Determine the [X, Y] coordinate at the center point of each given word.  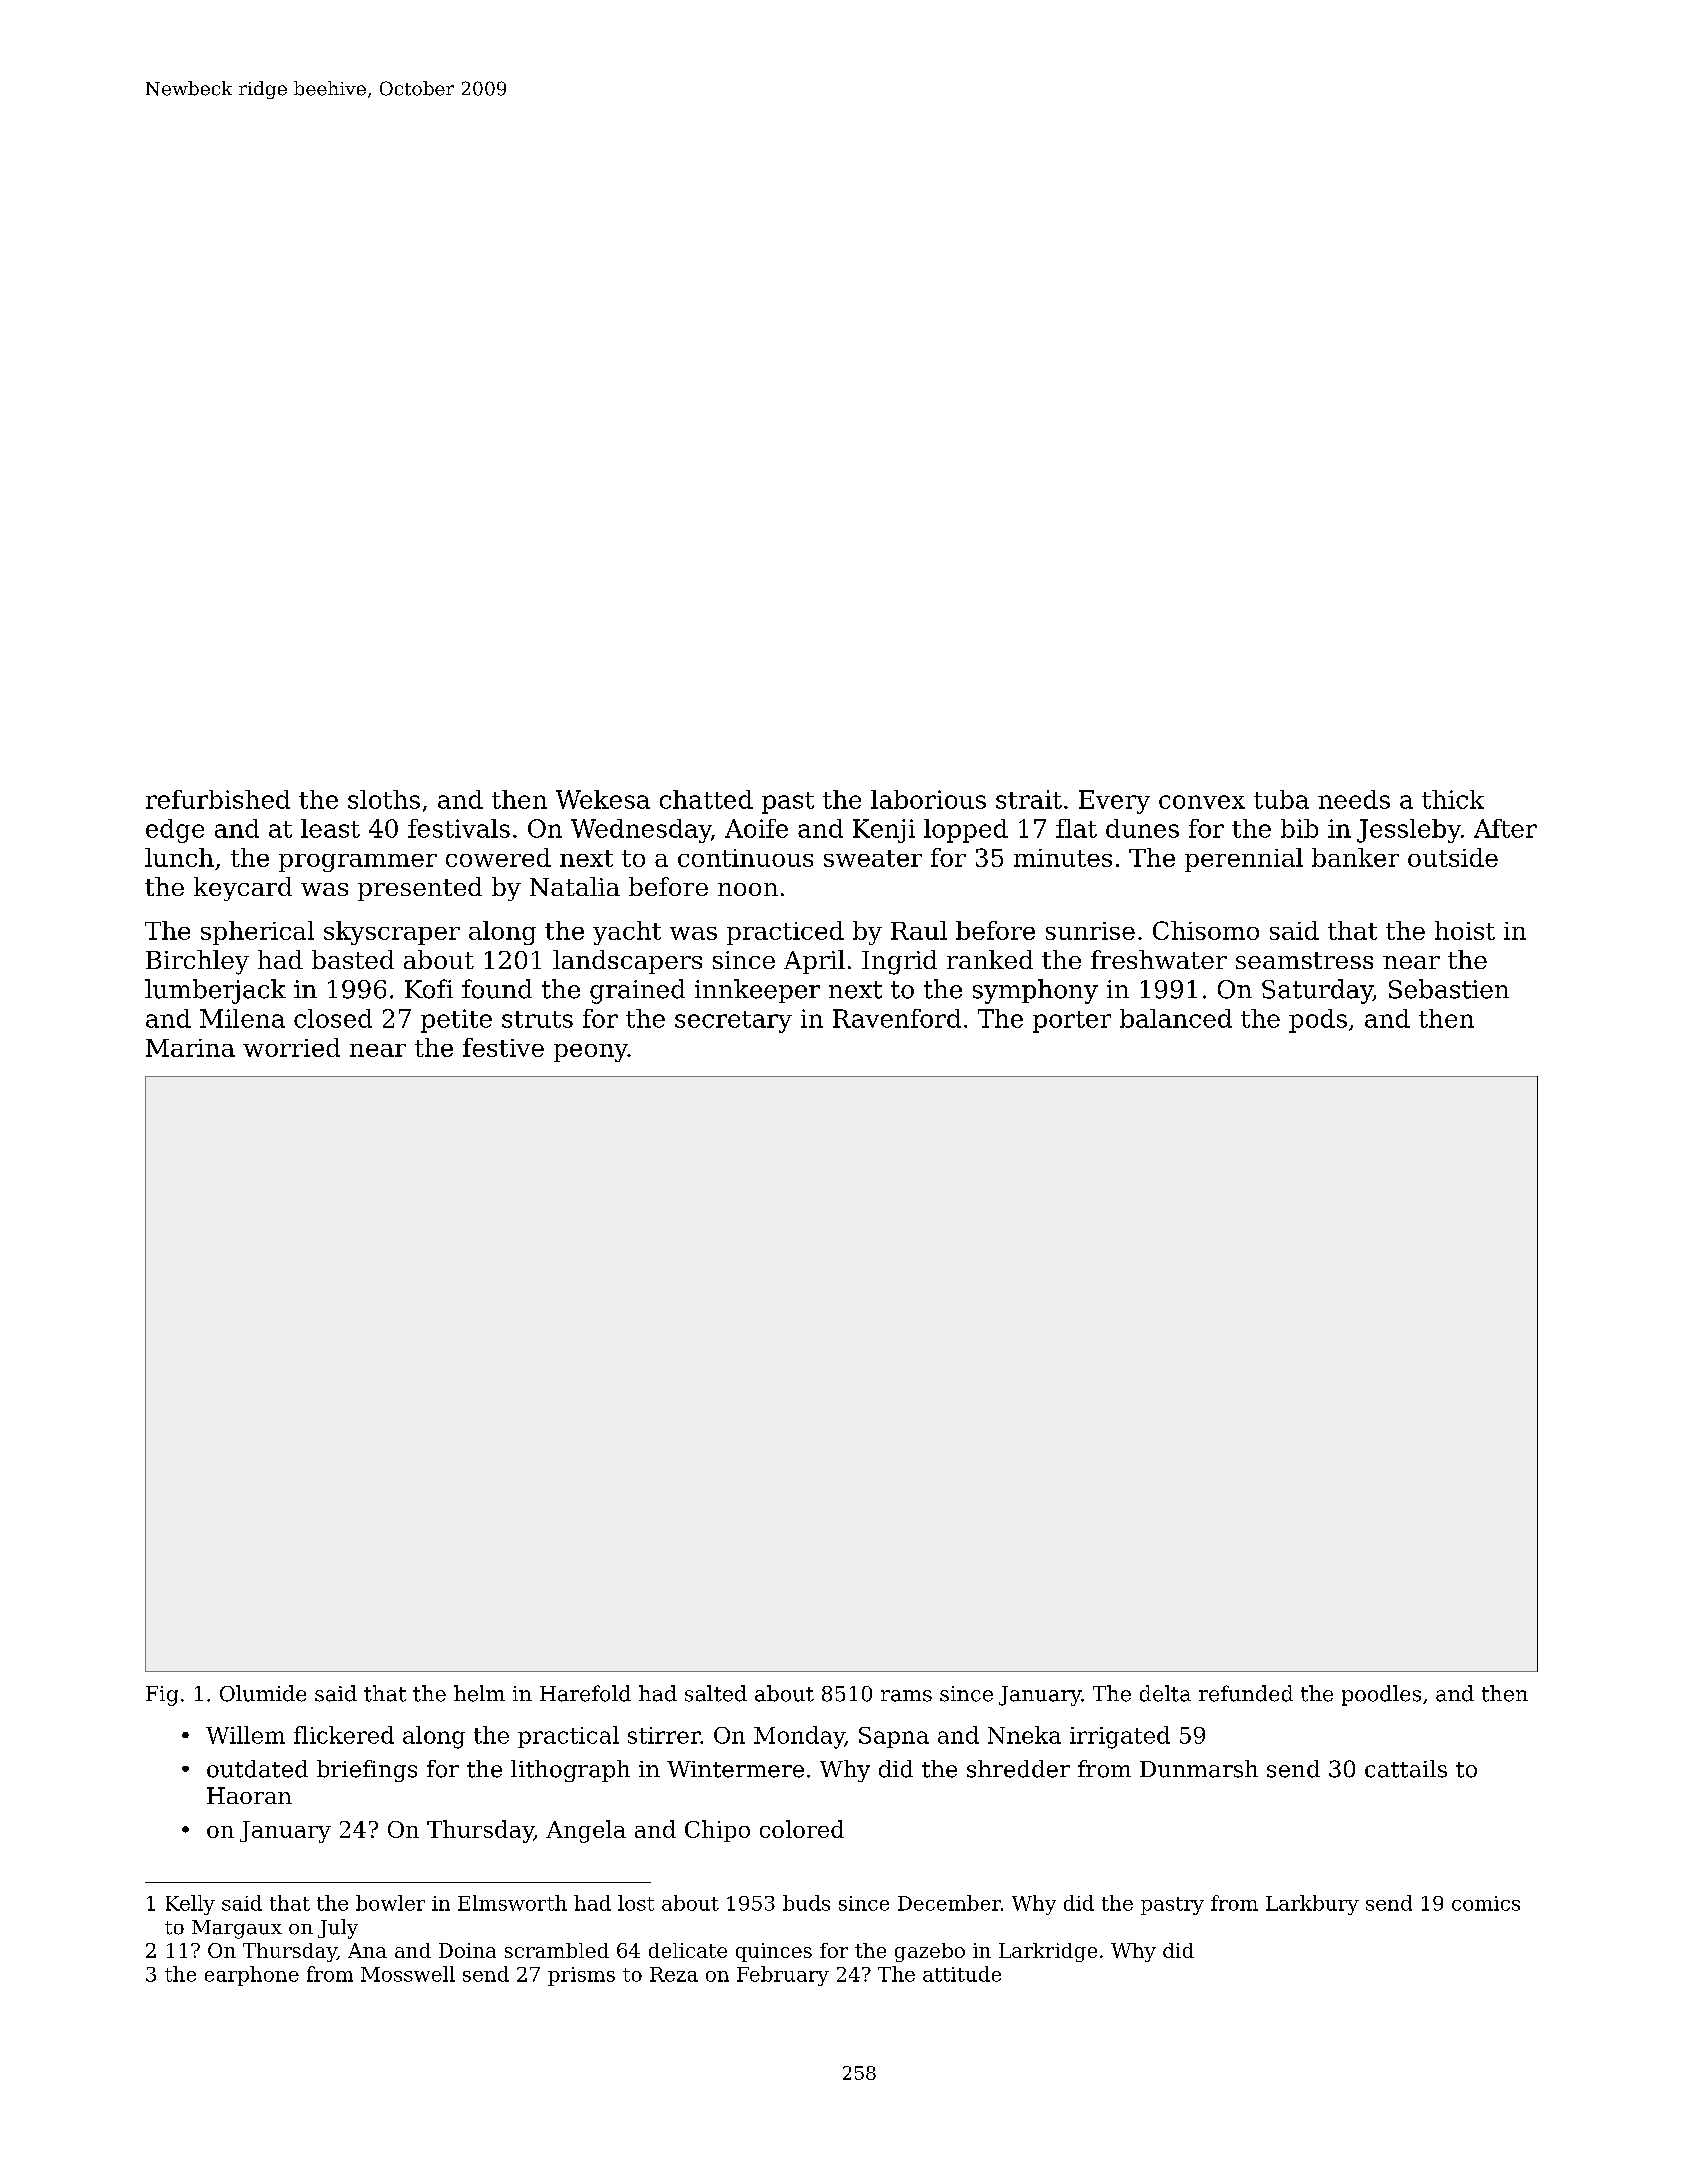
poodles [1381, 1695]
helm [479, 1693]
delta [1165, 1693]
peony [591, 1053]
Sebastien [1449, 989]
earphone [252, 1976]
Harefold [585, 1693]
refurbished [218, 799]
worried [291, 1047]
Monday [799, 1737]
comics [1486, 1903]
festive [503, 1047]
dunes [1142, 828]
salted [716, 1693]
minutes [1063, 858]
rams [906, 1696]
